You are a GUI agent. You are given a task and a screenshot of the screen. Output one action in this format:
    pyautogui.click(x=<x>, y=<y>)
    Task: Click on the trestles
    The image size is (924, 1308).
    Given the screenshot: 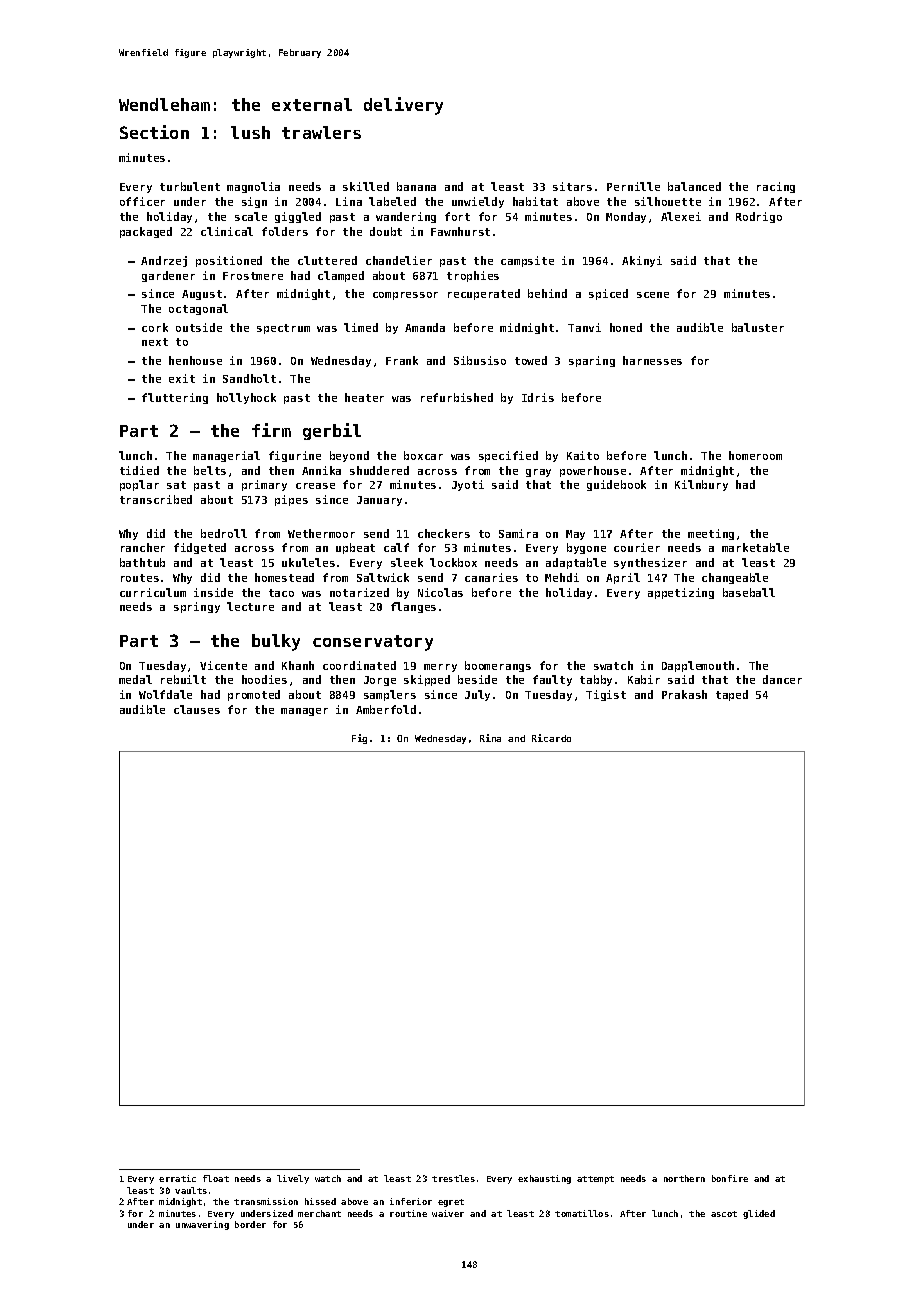 What is the action you would take?
    pyautogui.click(x=453, y=1178)
